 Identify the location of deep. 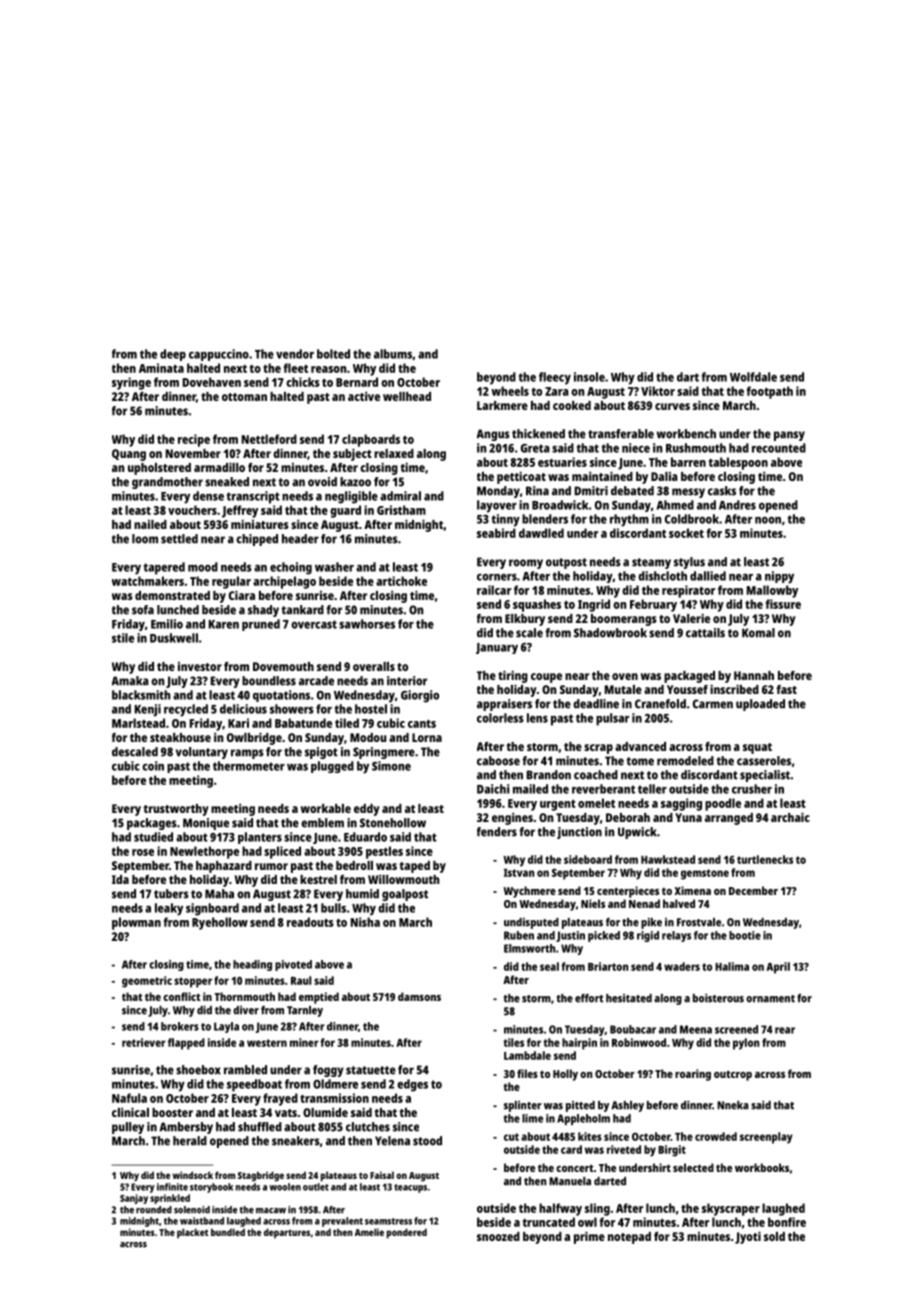
(173, 355).
